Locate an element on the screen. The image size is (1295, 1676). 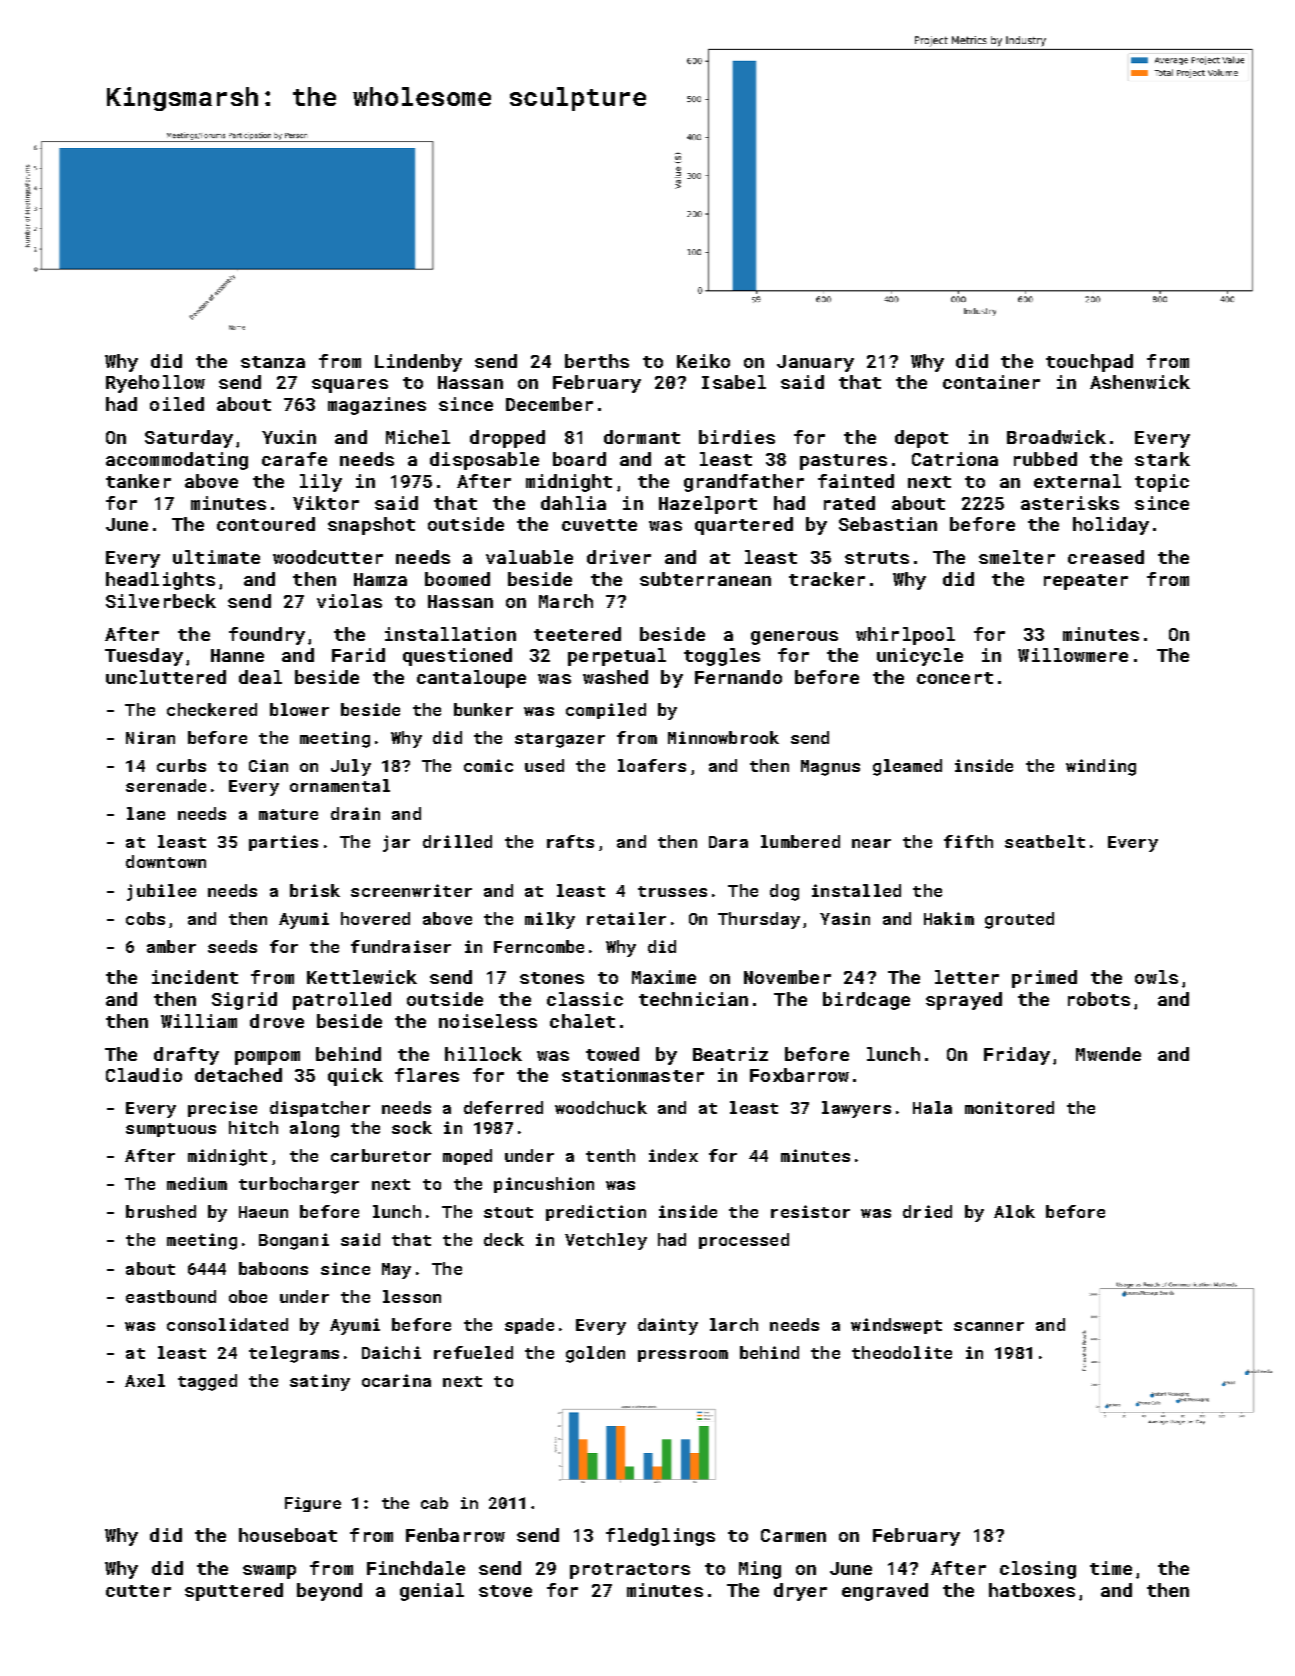
resistor is located at coordinates (810, 1211).
